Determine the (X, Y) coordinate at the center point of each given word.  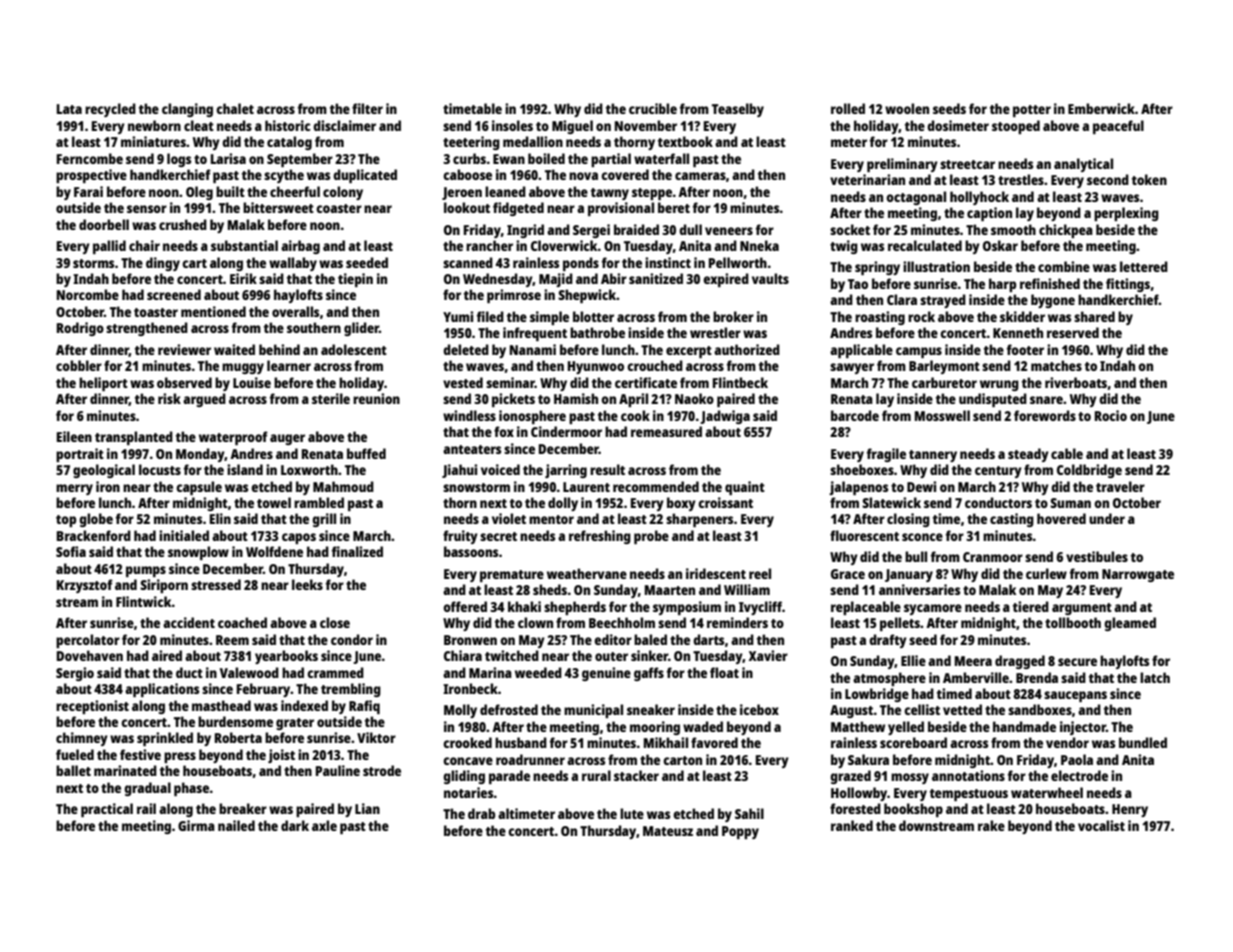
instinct (668, 262)
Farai (88, 191)
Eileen (74, 436)
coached (242, 622)
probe (651, 537)
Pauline (338, 770)
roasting (880, 318)
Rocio (1111, 415)
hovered (1061, 518)
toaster (156, 312)
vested (463, 382)
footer (1025, 349)
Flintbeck (740, 382)
